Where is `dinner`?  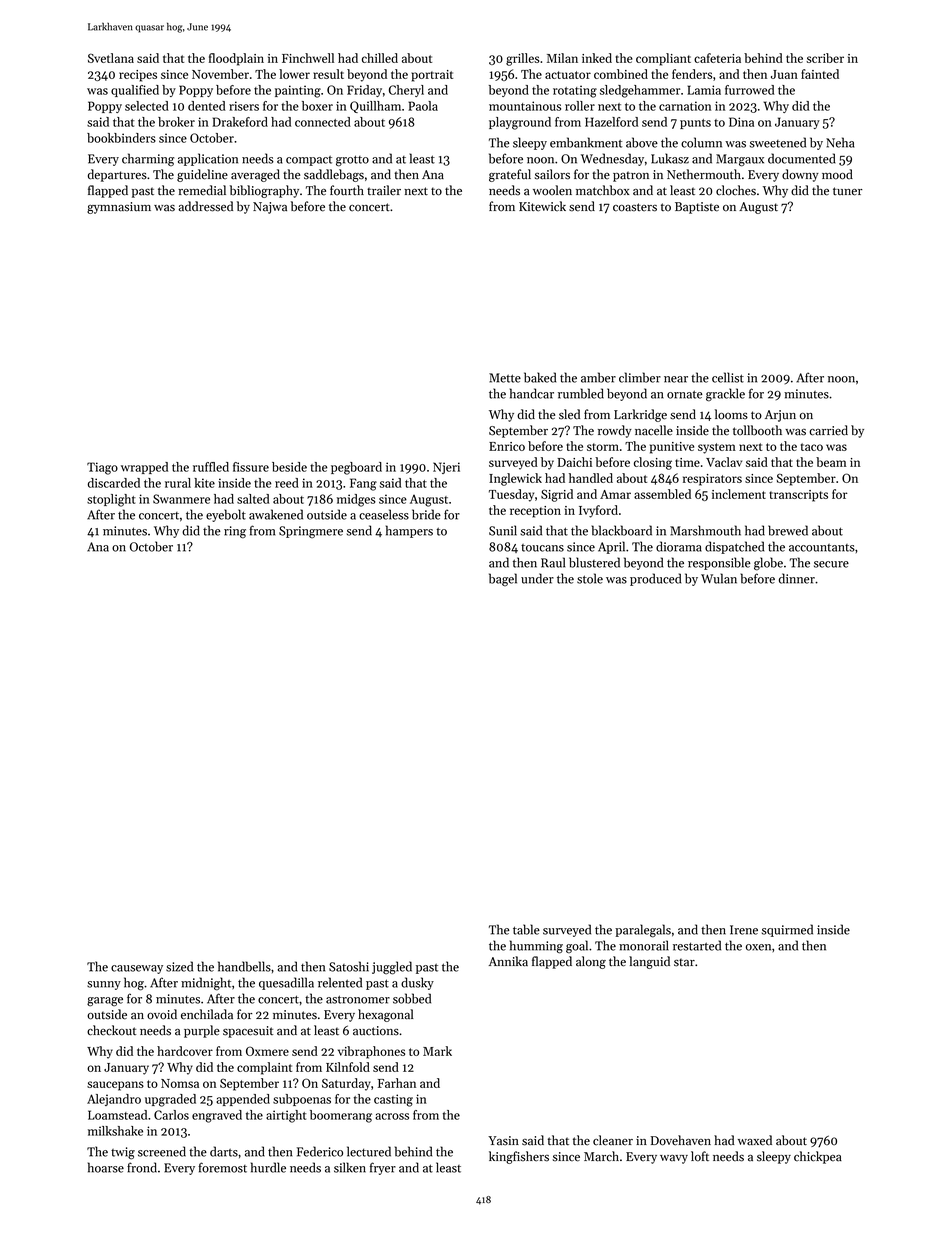 dinner is located at coordinates (797, 578).
